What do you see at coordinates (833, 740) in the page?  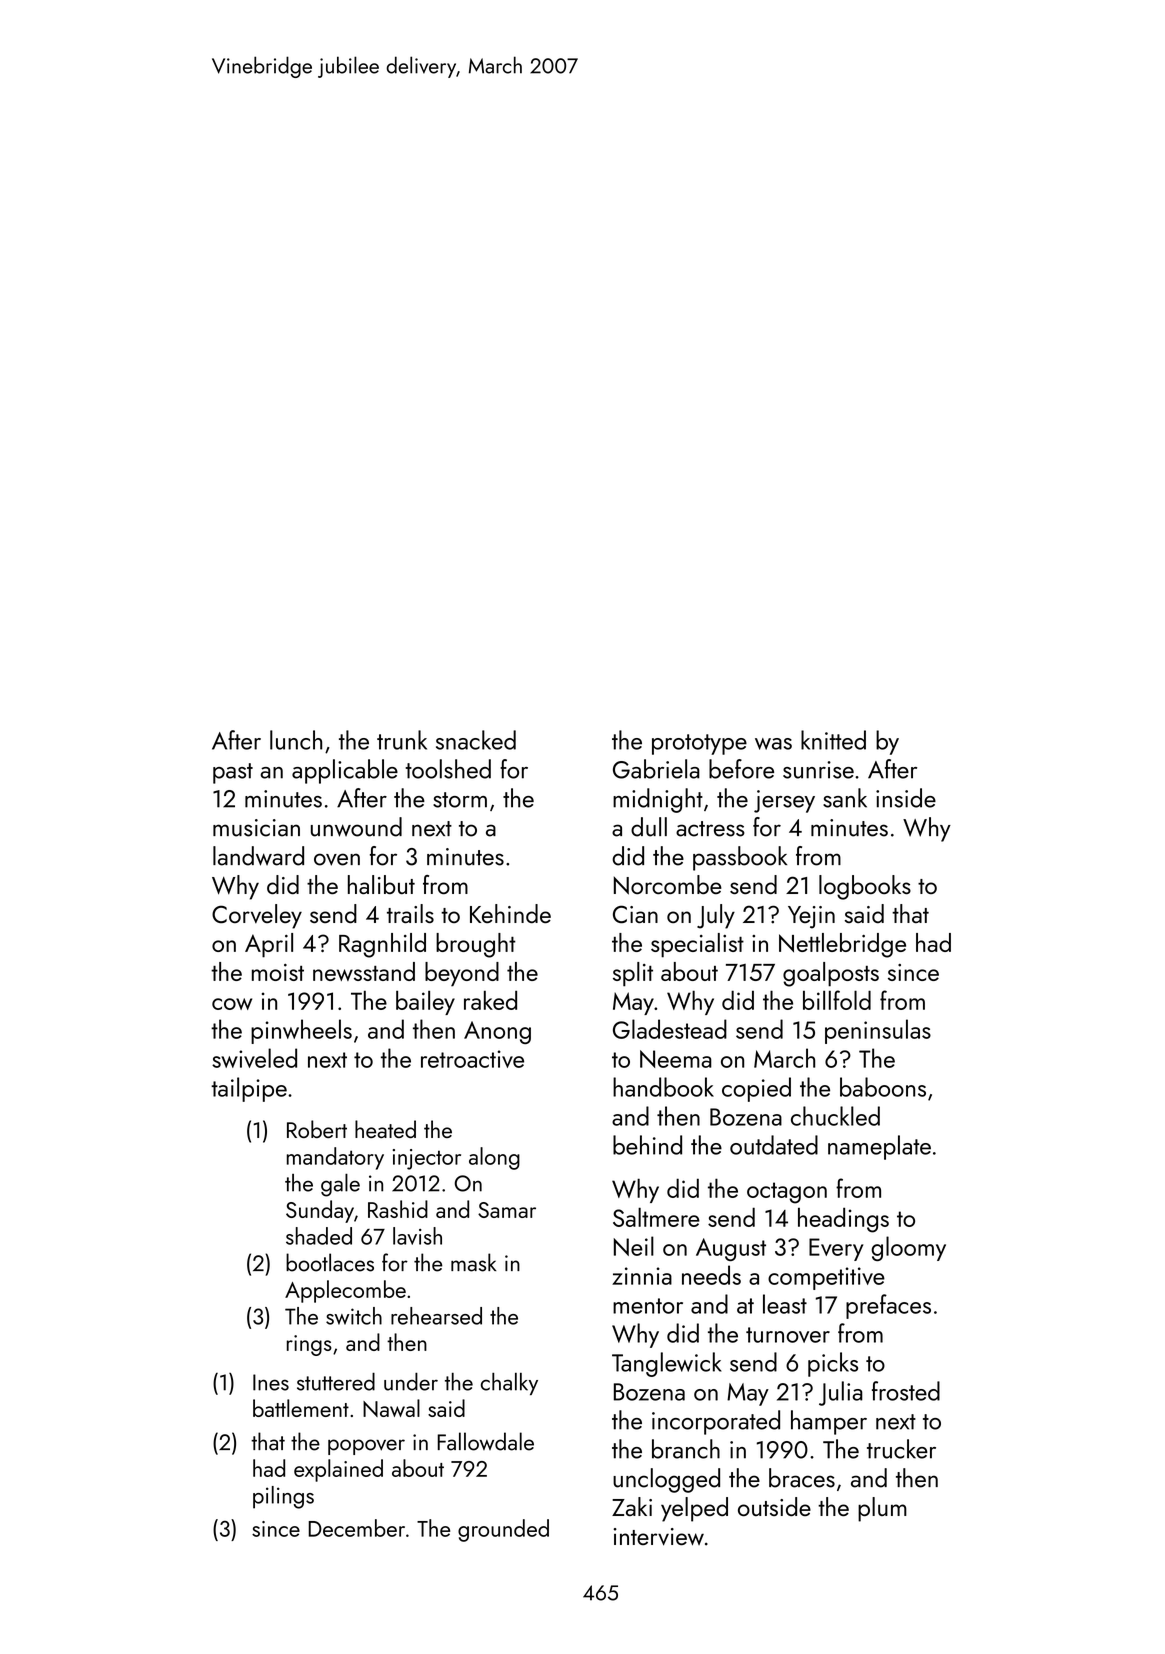 I see `knitted` at bounding box center [833, 740].
